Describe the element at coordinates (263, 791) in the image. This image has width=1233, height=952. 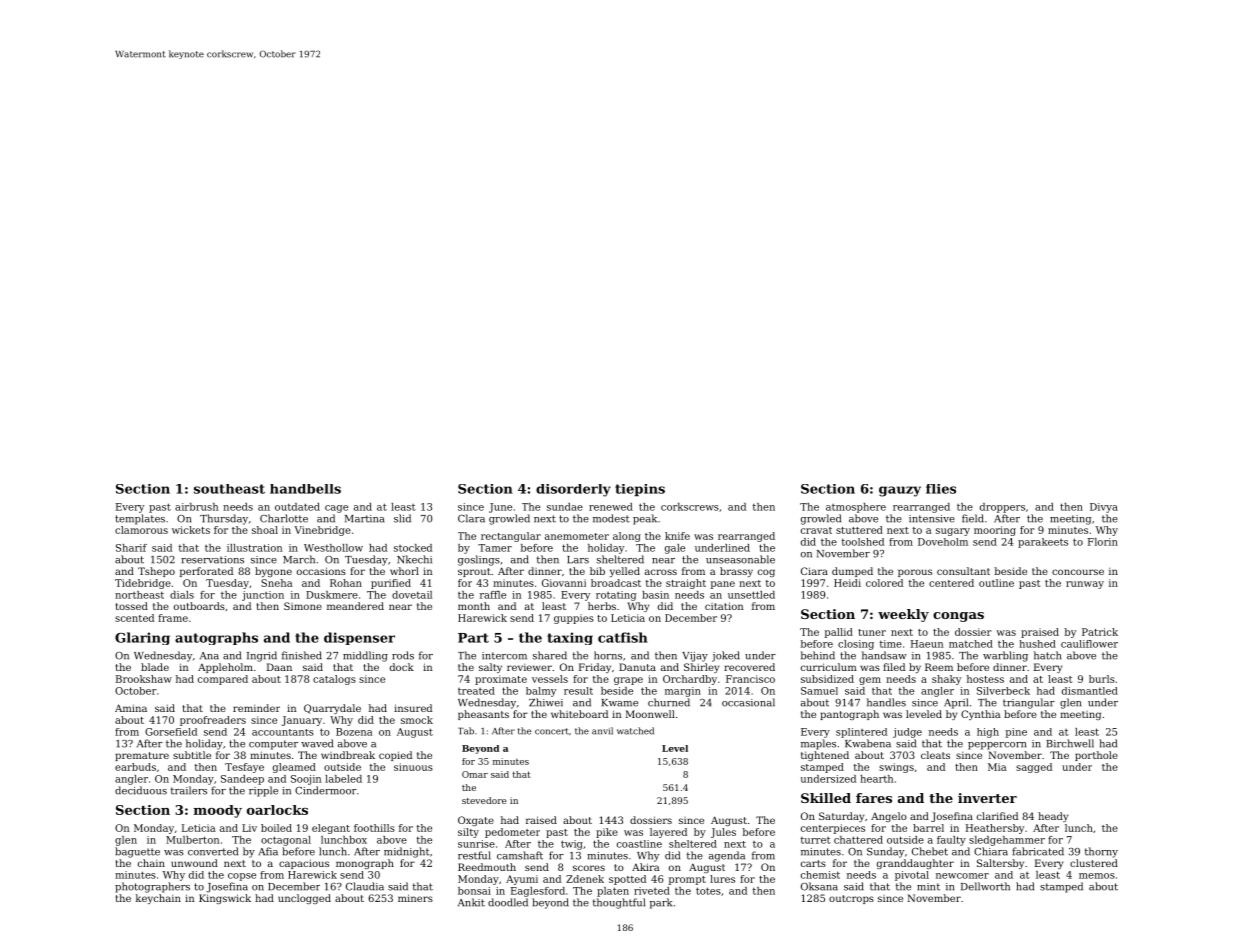
I see `ripple` at that location.
